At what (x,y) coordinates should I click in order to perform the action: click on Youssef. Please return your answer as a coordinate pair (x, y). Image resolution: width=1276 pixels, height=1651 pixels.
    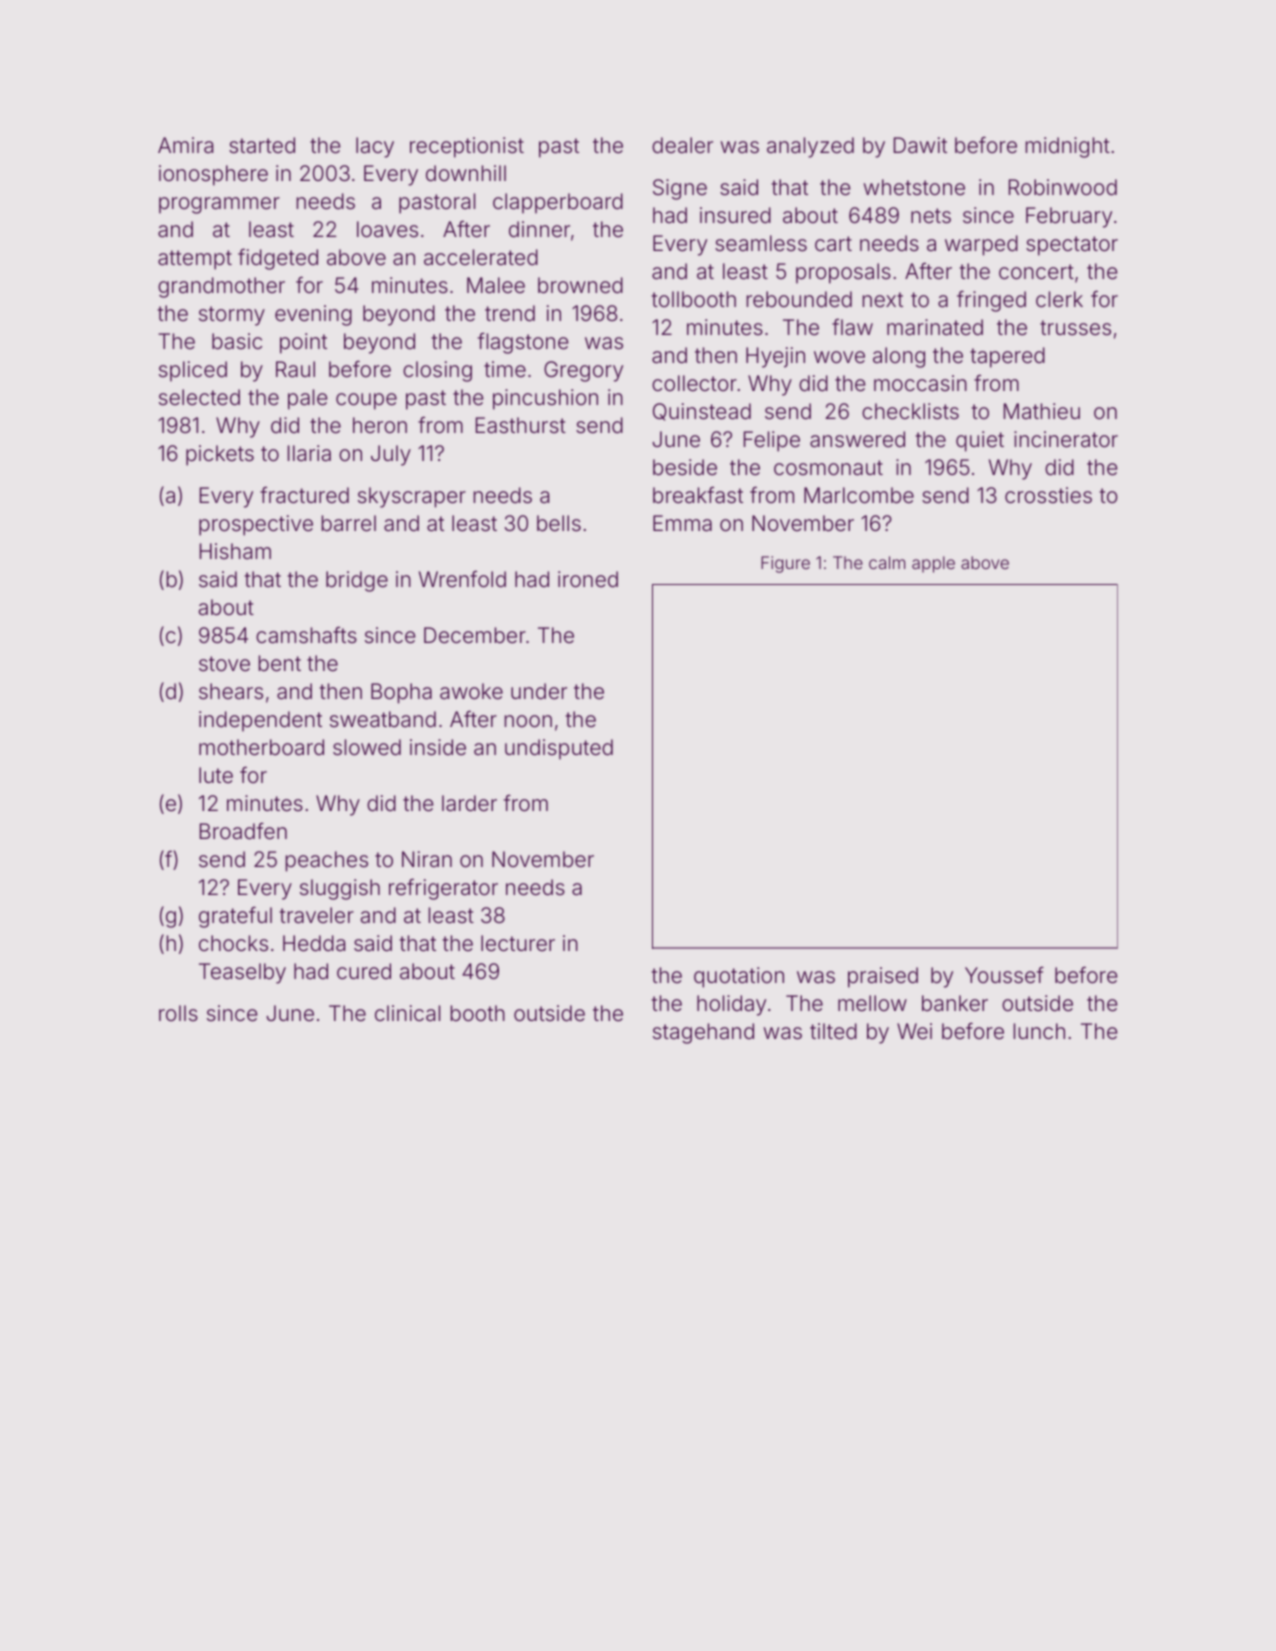
    Looking at the image, I should click on (1004, 975).
